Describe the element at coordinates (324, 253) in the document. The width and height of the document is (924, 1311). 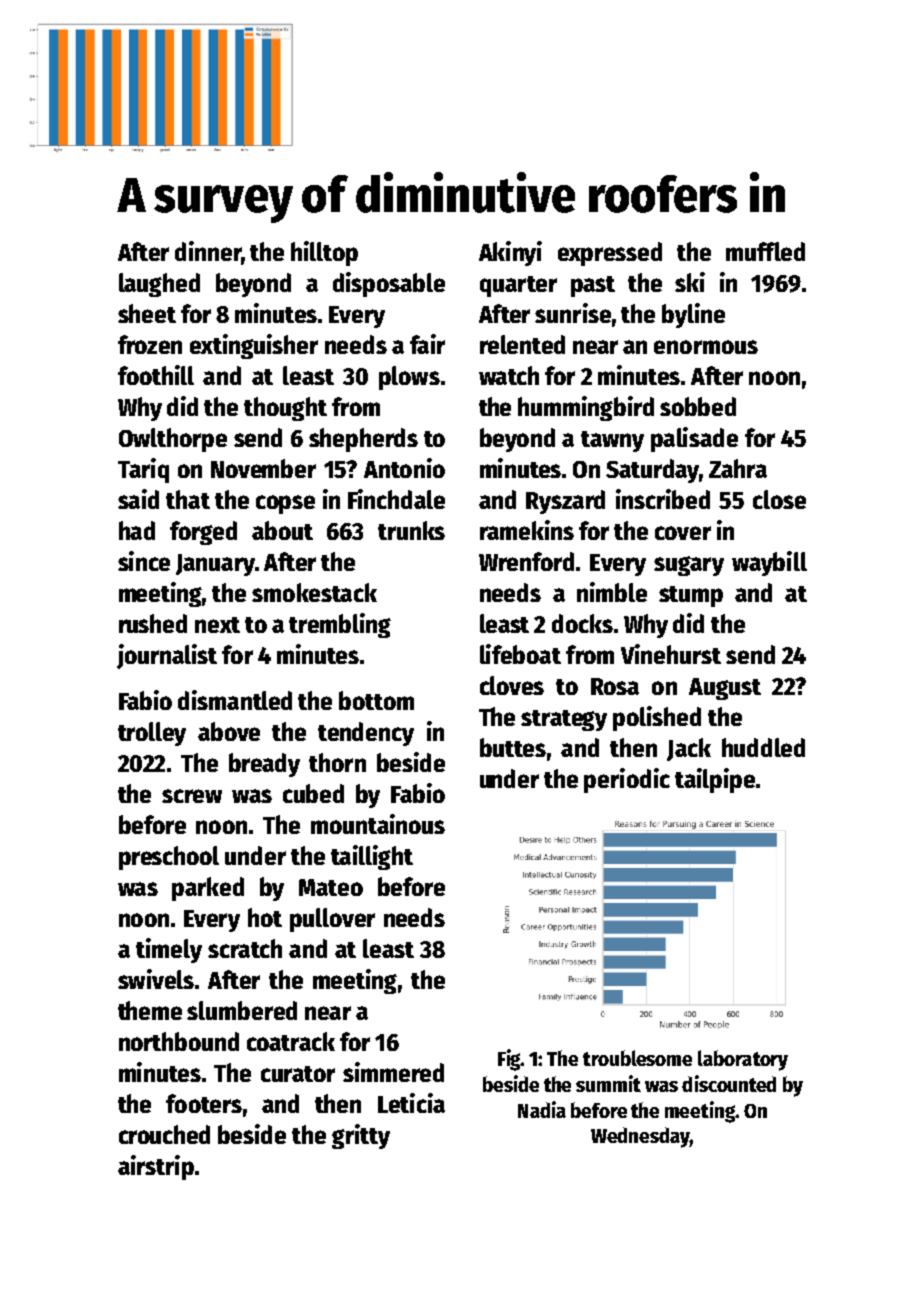
I see `hilltop` at that location.
